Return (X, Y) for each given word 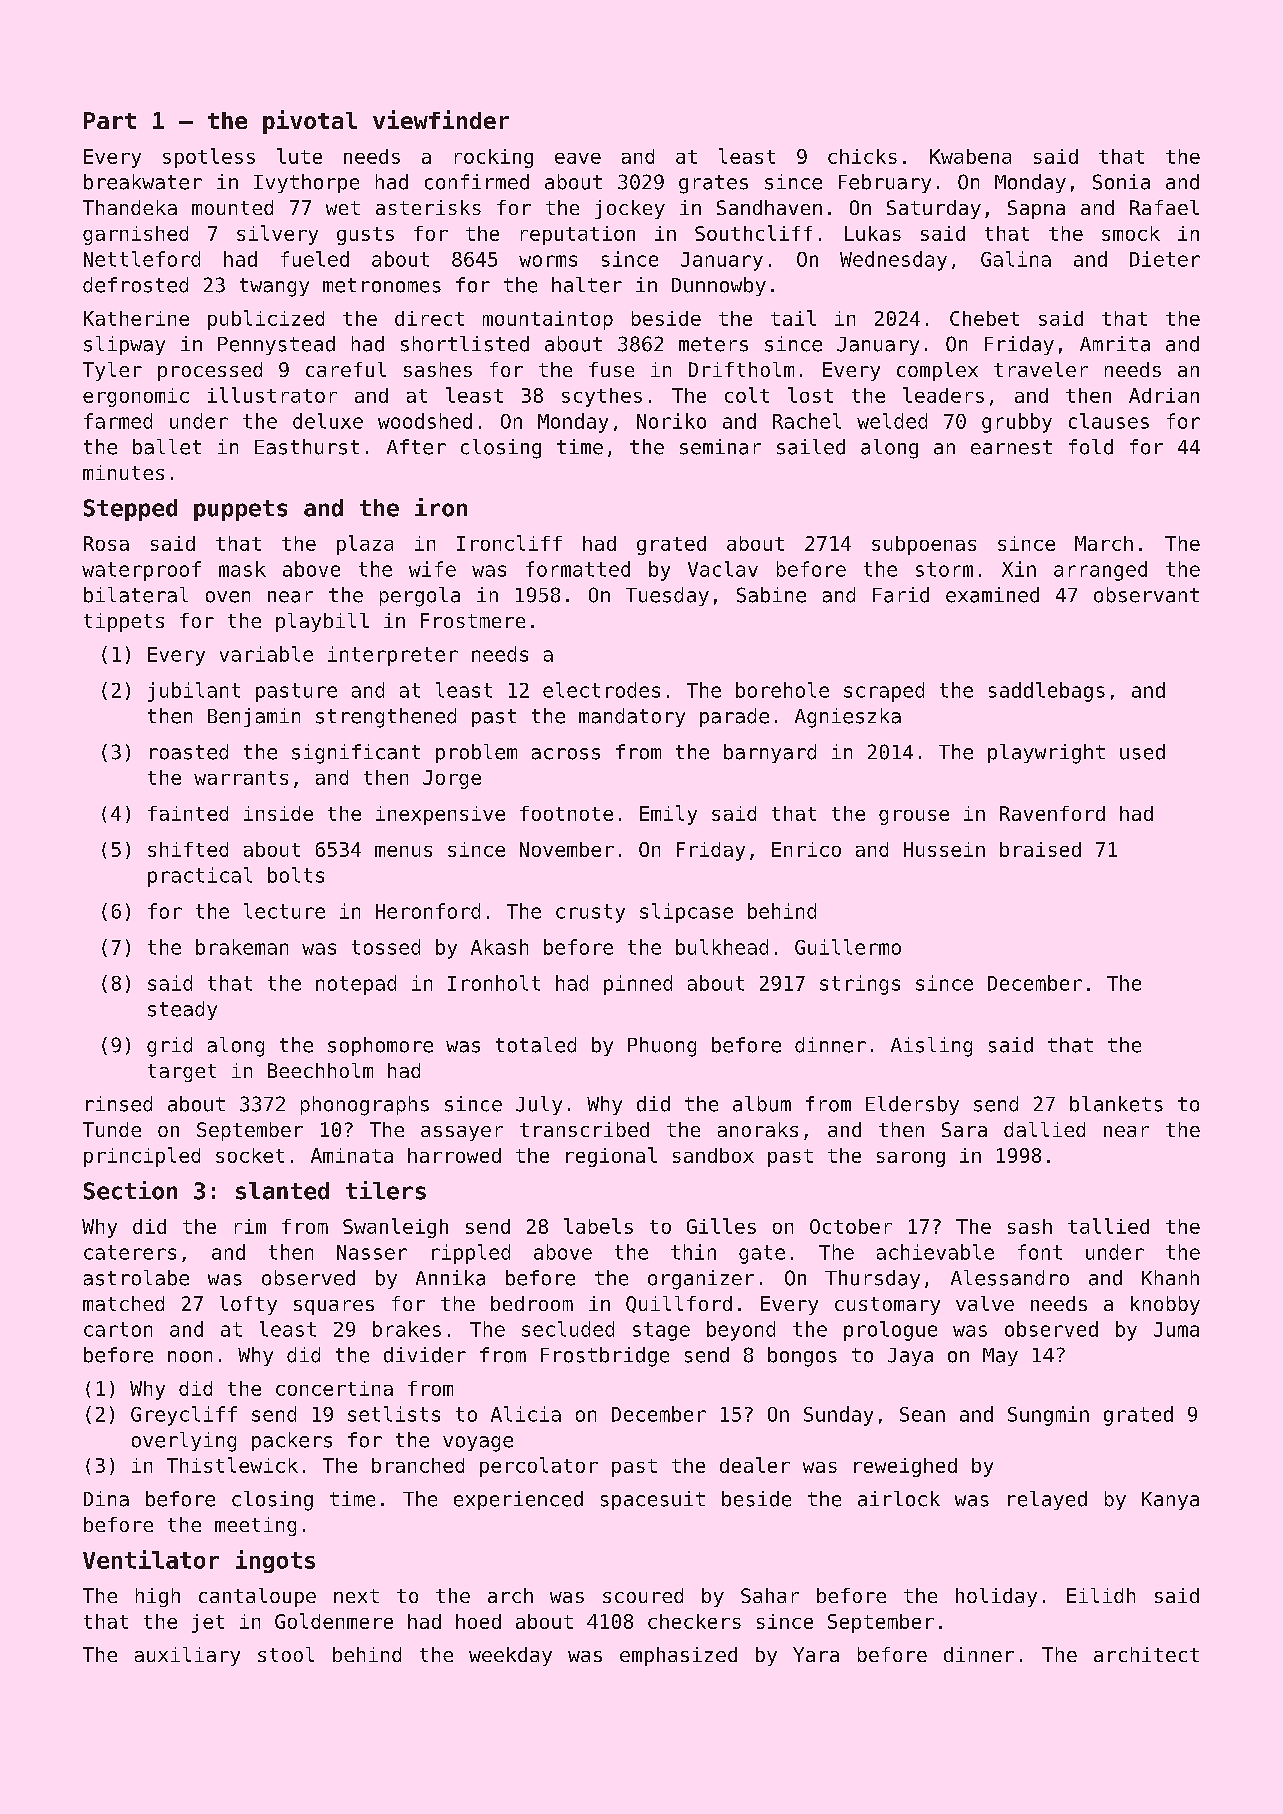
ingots (275, 1561)
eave (578, 158)
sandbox (713, 1155)
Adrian (1164, 395)
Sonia (1121, 182)
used (1142, 752)
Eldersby (912, 1105)
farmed (118, 421)
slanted (282, 1191)
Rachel (807, 421)
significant (356, 754)
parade (734, 717)
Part (110, 120)
